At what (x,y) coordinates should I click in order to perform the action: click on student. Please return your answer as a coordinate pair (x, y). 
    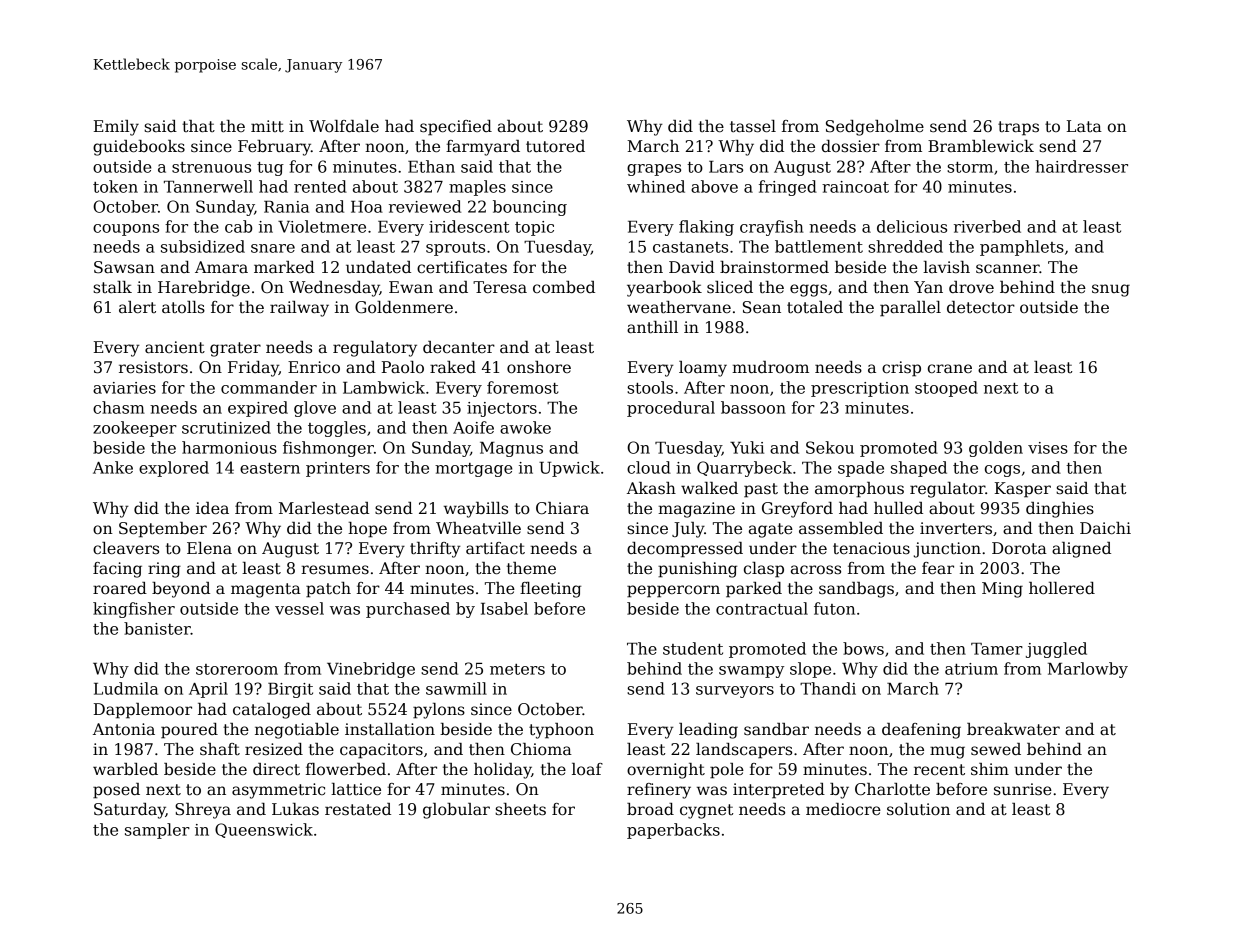
    Looking at the image, I should click on (693, 648).
